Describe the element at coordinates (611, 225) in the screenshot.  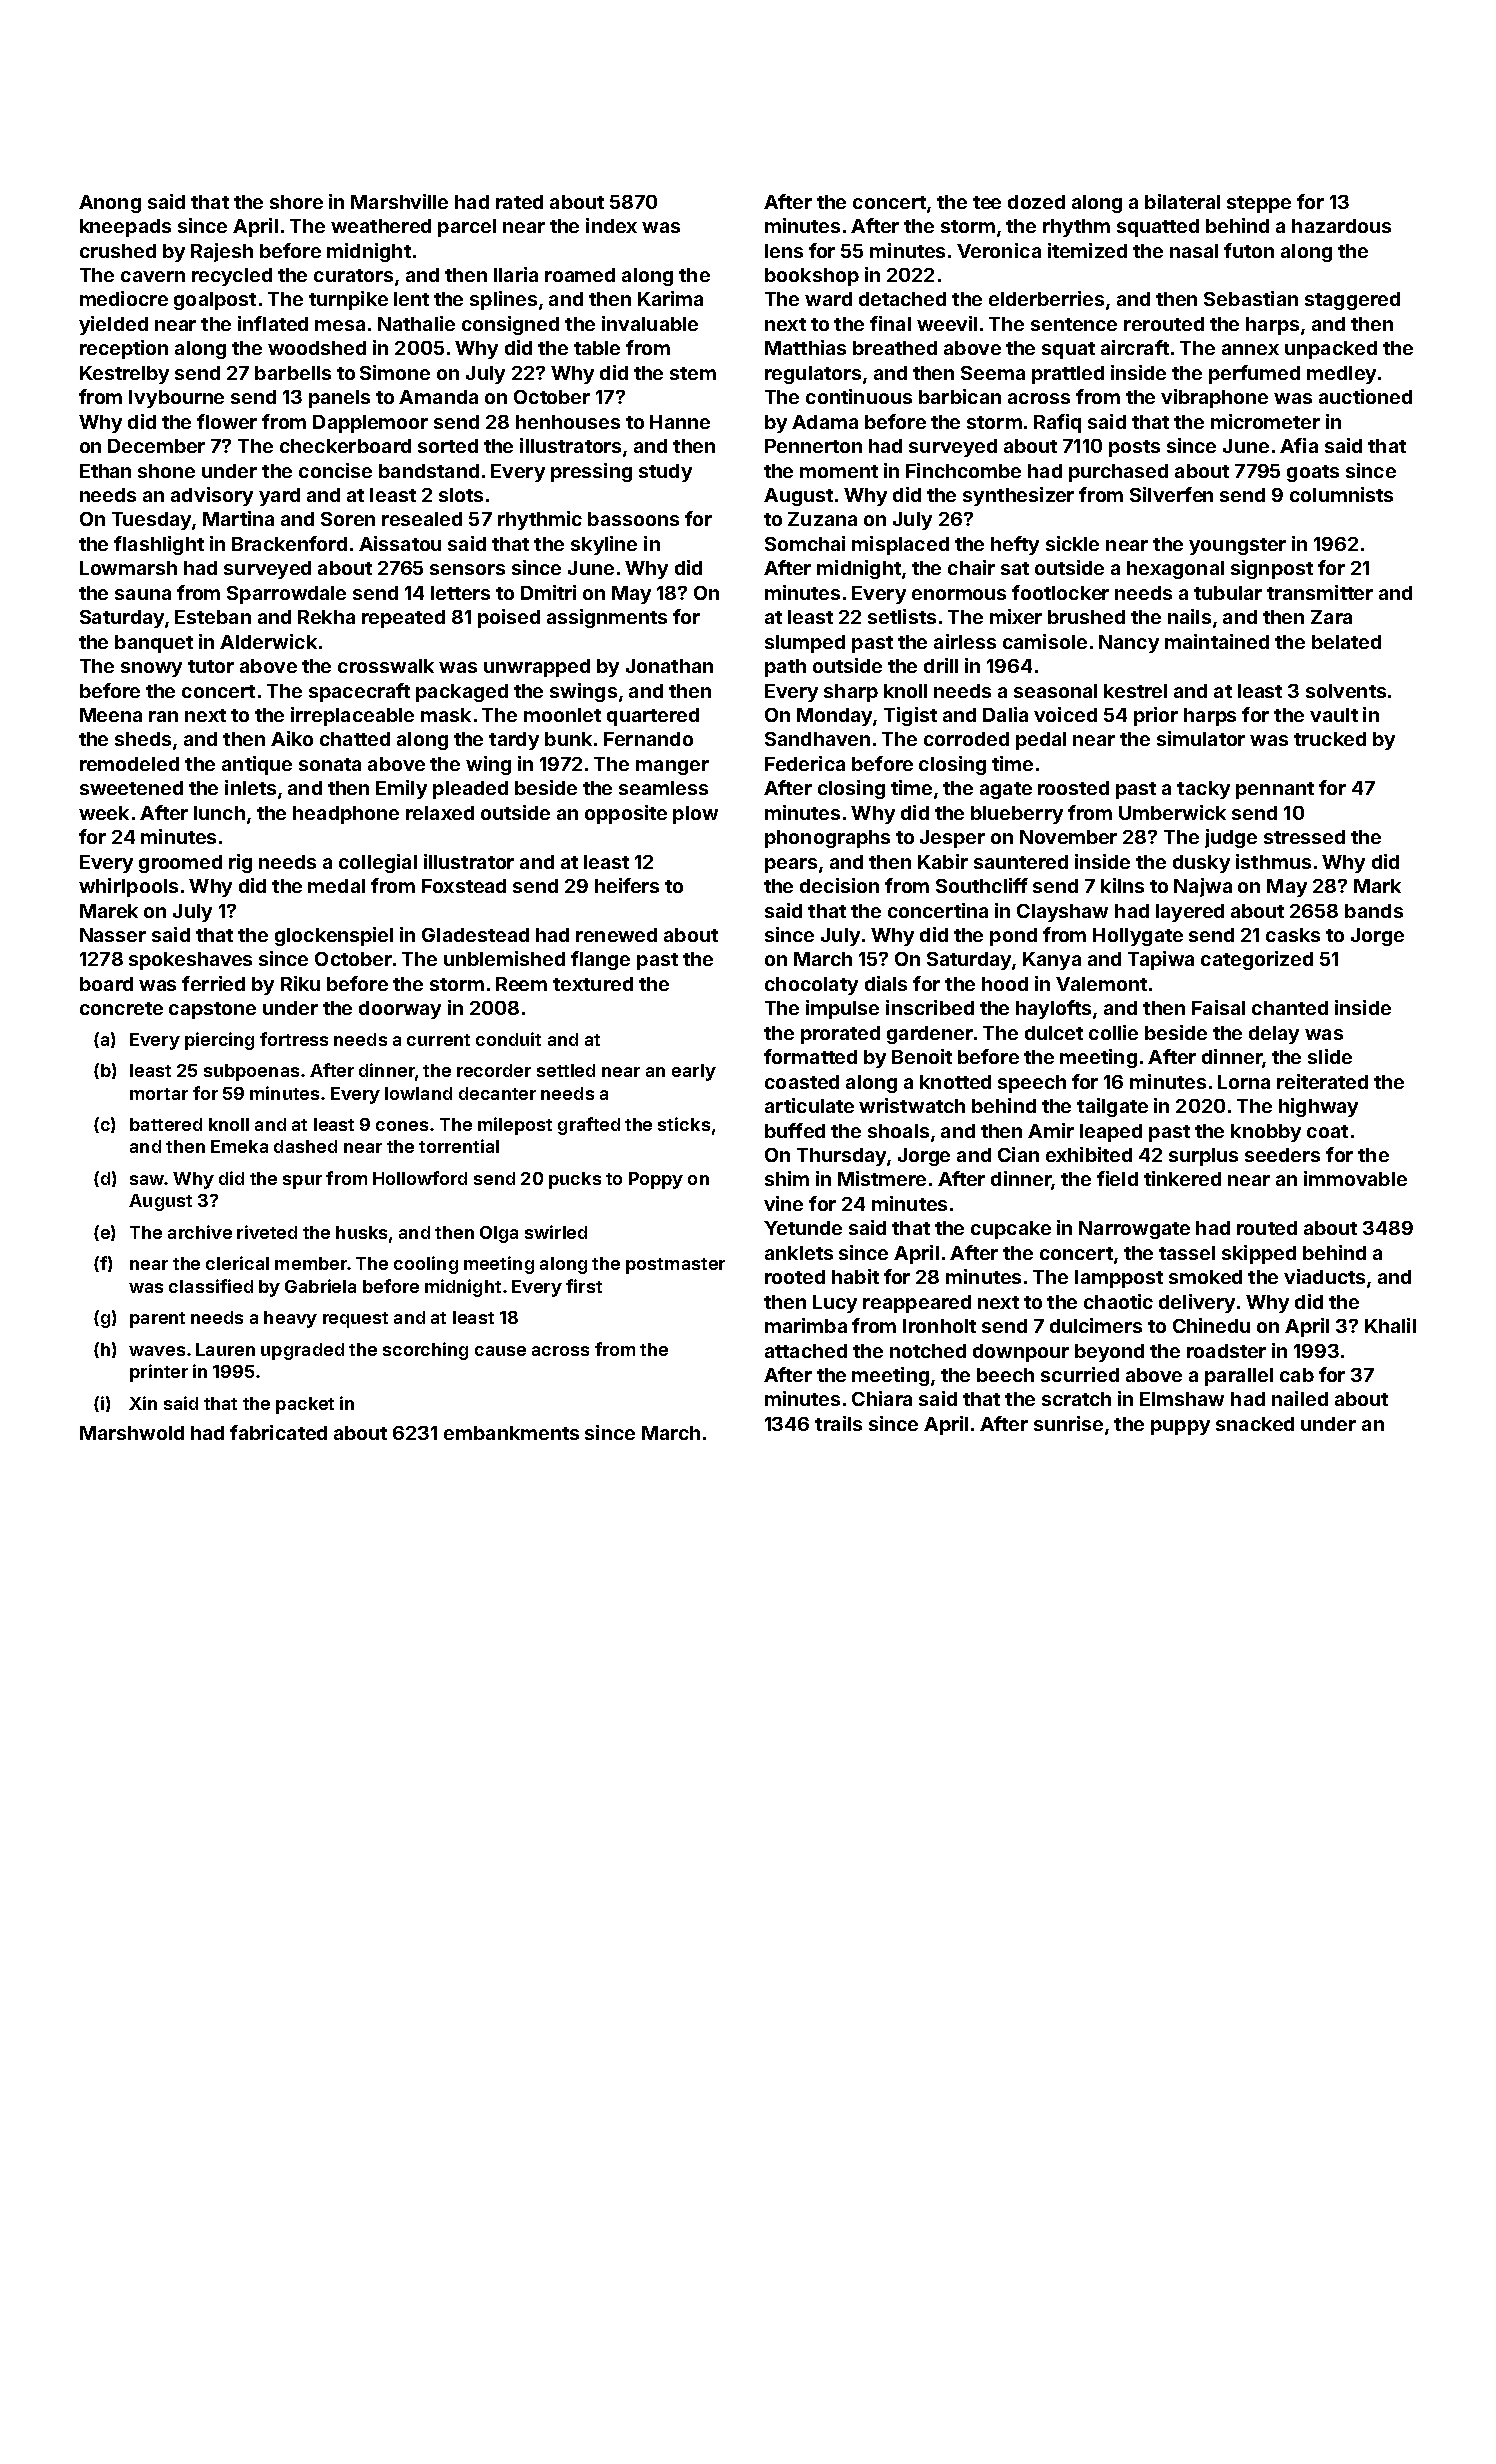
I see `index` at that location.
